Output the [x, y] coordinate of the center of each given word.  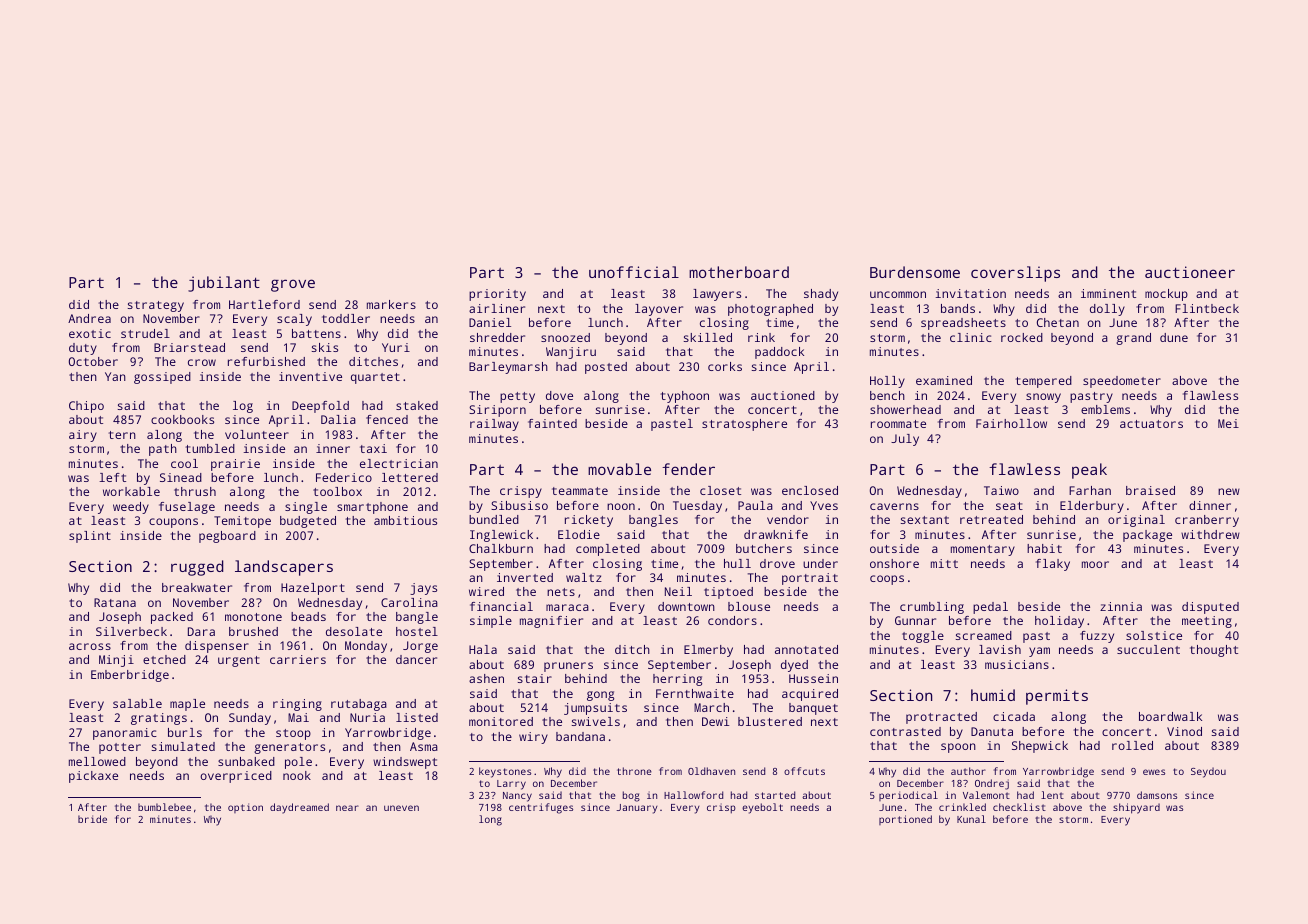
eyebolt [762, 808]
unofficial [634, 272]
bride [92, 819]
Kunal [971, 819]
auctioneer [1190, 272]
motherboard [739, 272]
